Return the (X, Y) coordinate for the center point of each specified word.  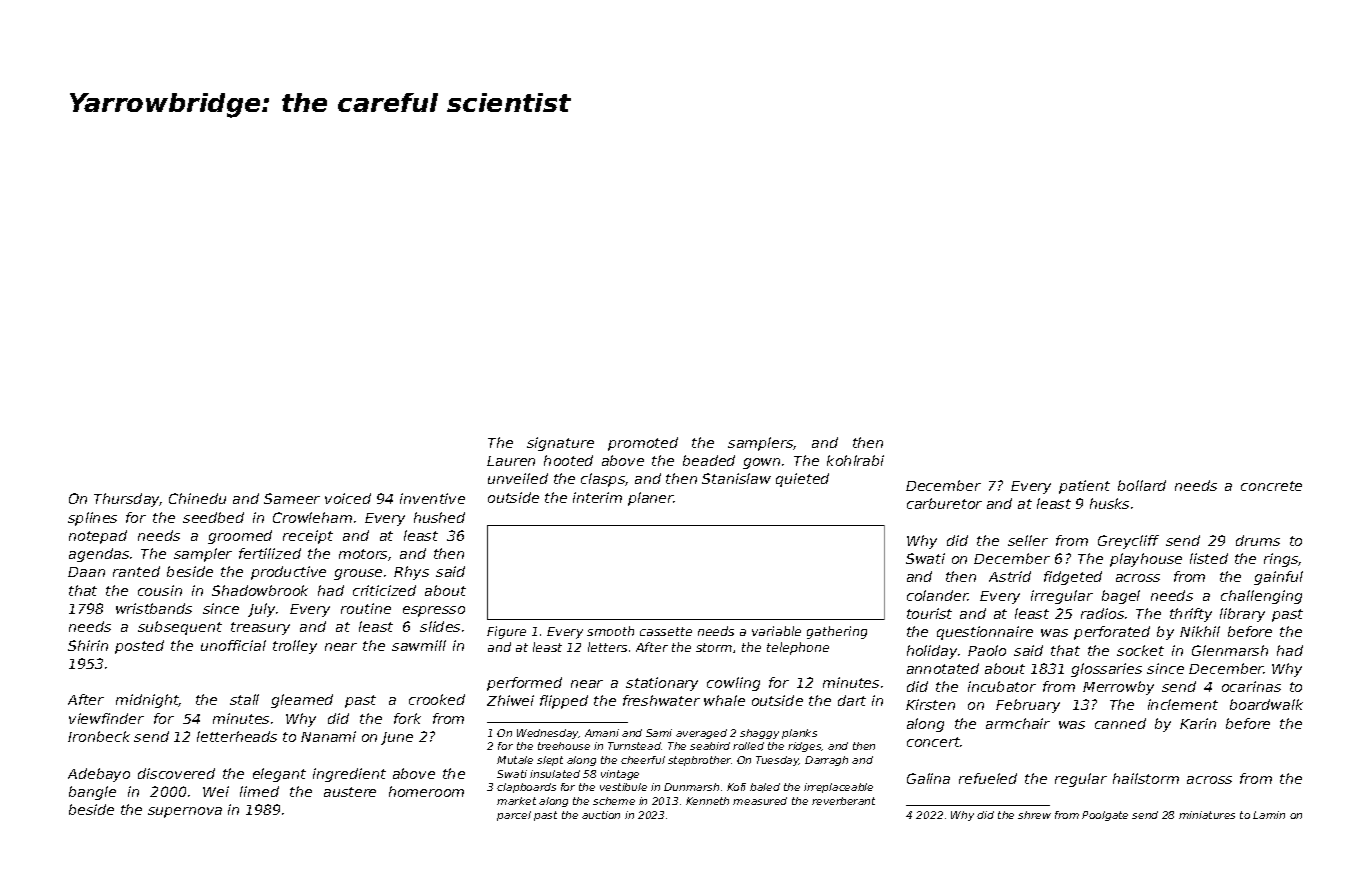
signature (560, 444)
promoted (643, 444)
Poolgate (1105, 816)
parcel (514, 816)
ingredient (349, 775)
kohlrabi (855, 460)
